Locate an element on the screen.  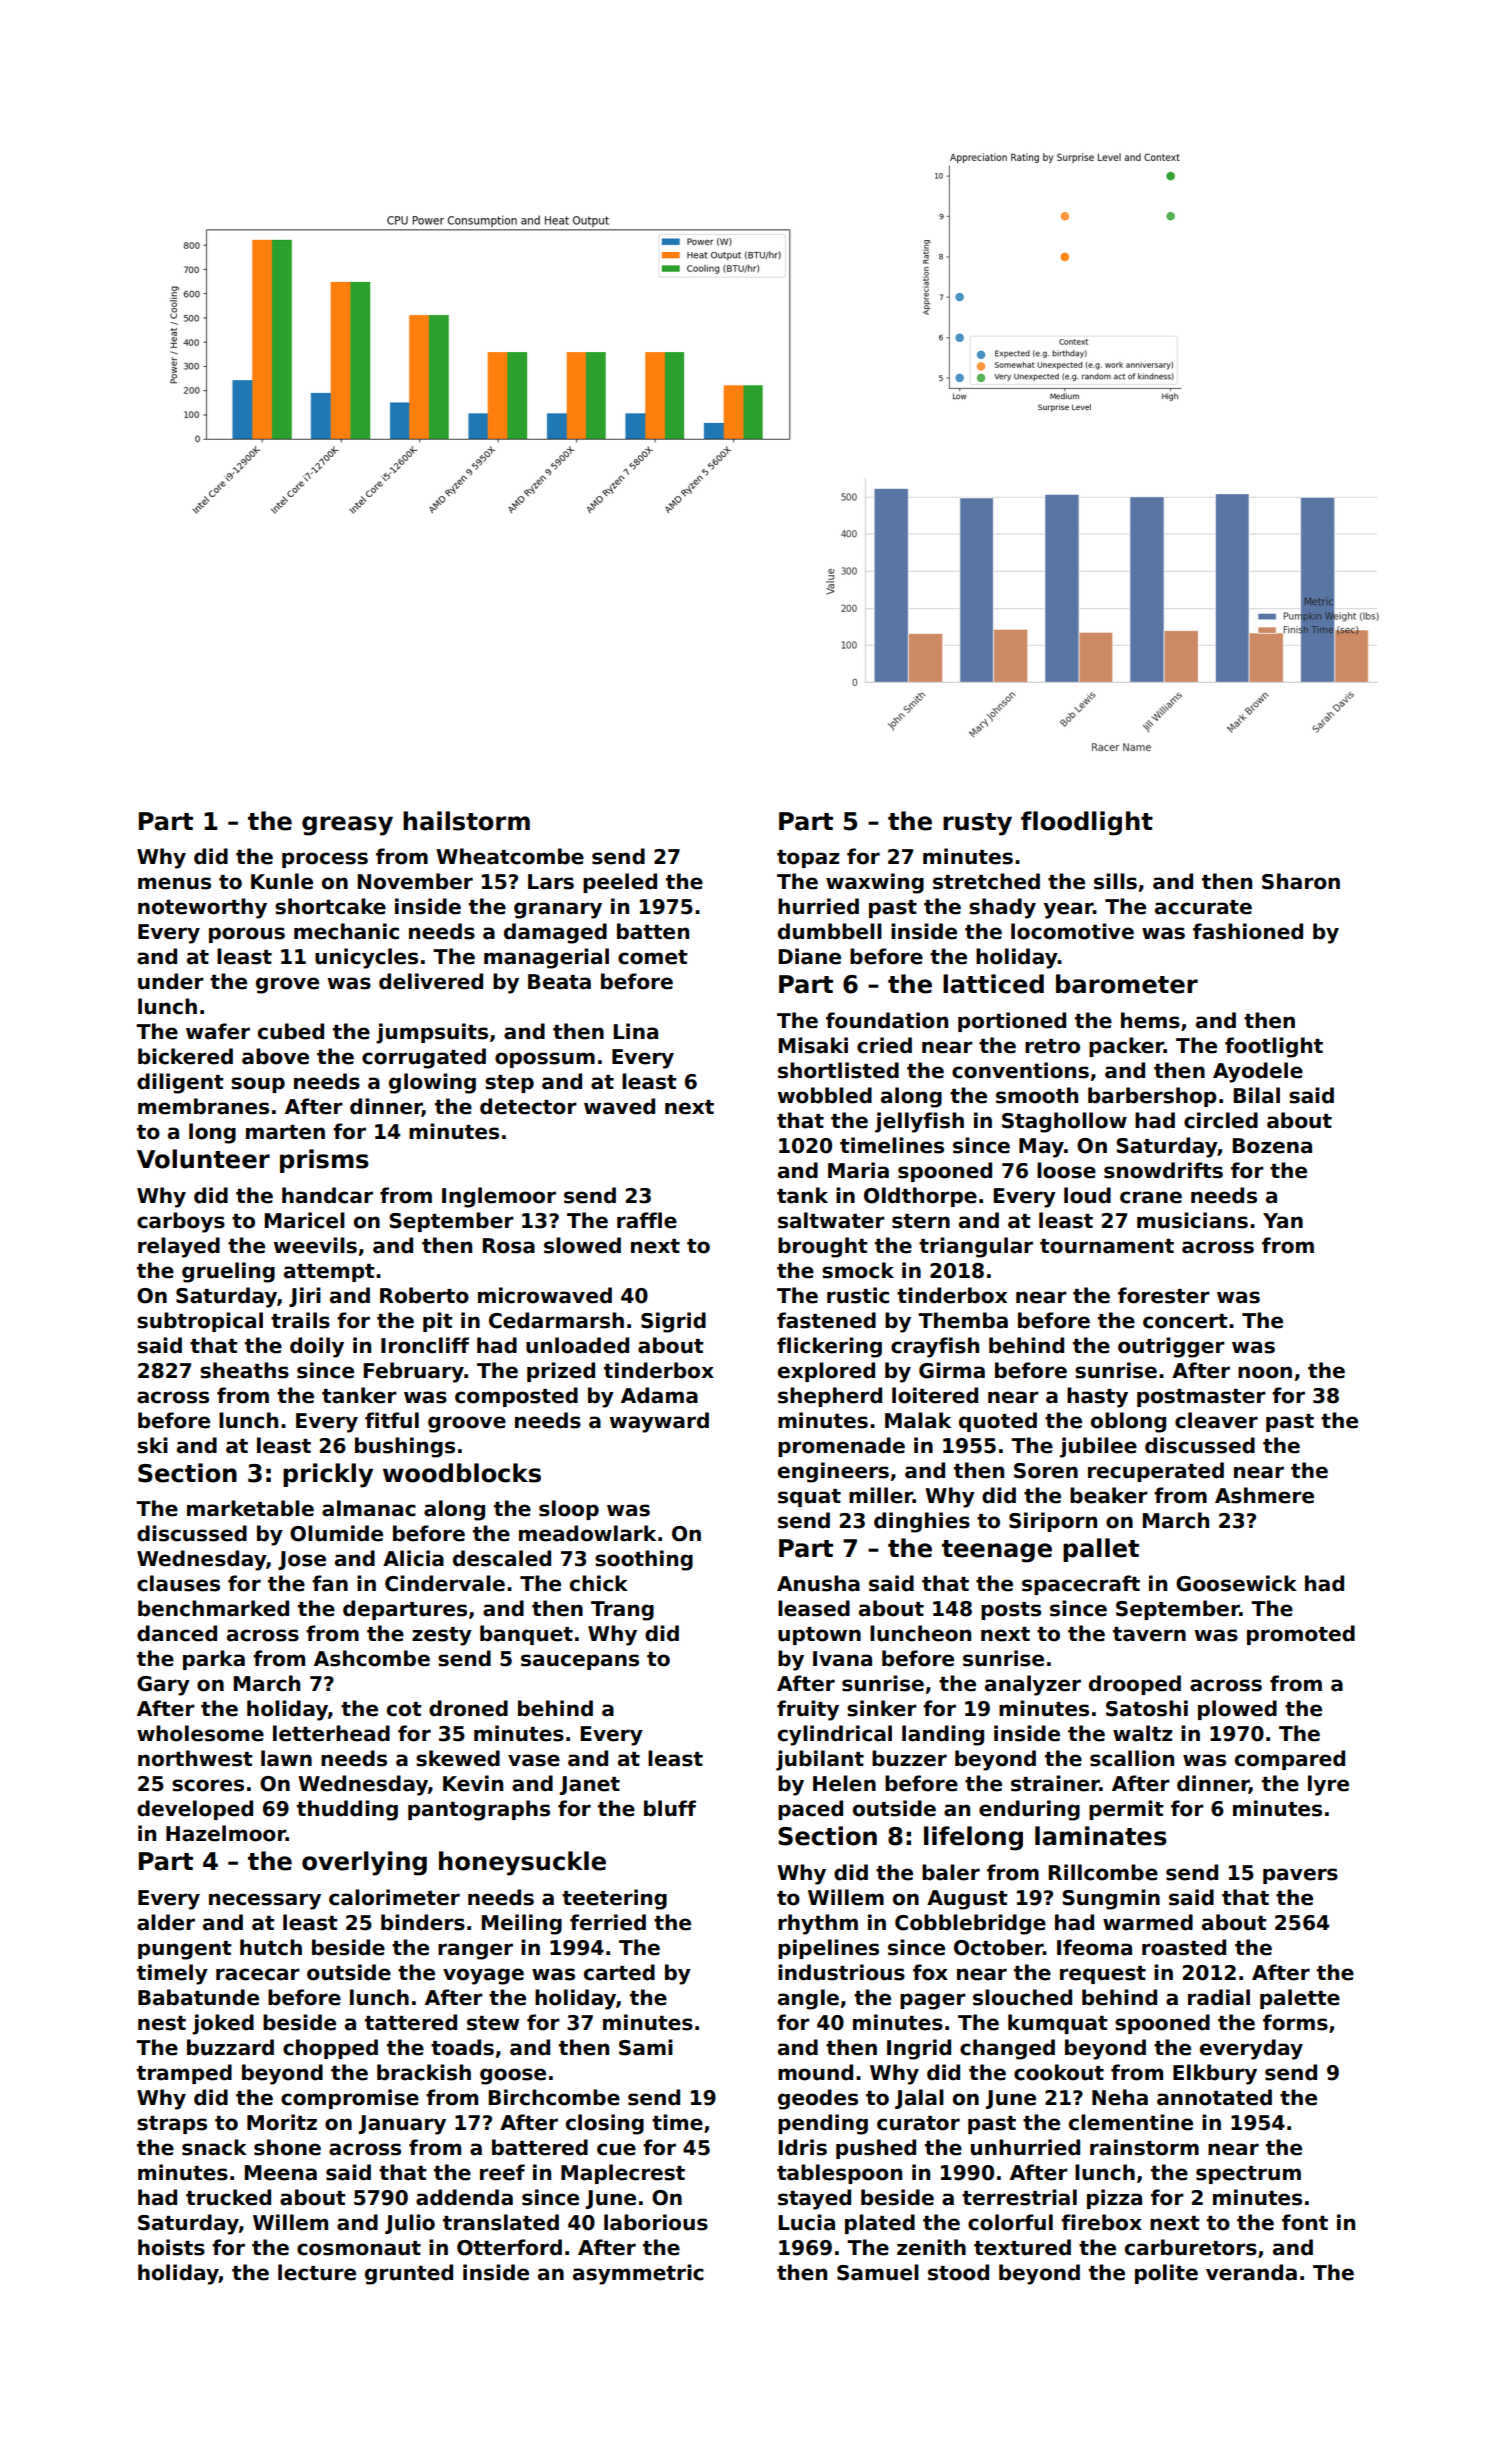
hailstorm is located at coordinates (466, 821).
